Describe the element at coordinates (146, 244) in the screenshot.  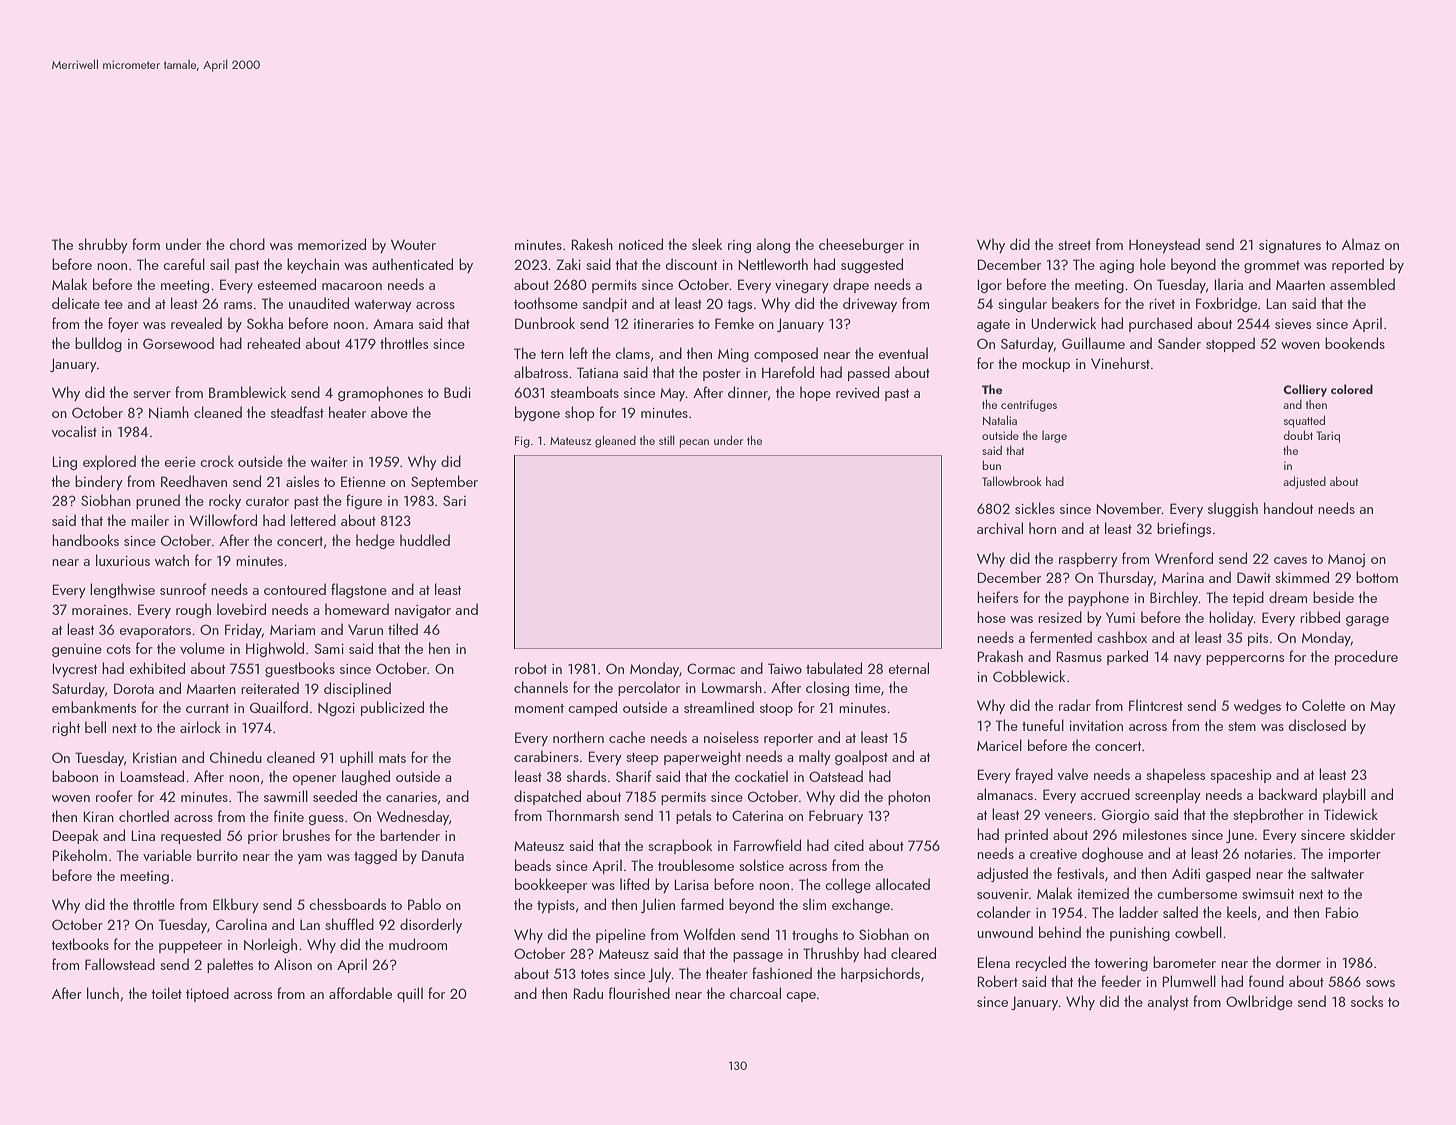
I see `form` at that location.
